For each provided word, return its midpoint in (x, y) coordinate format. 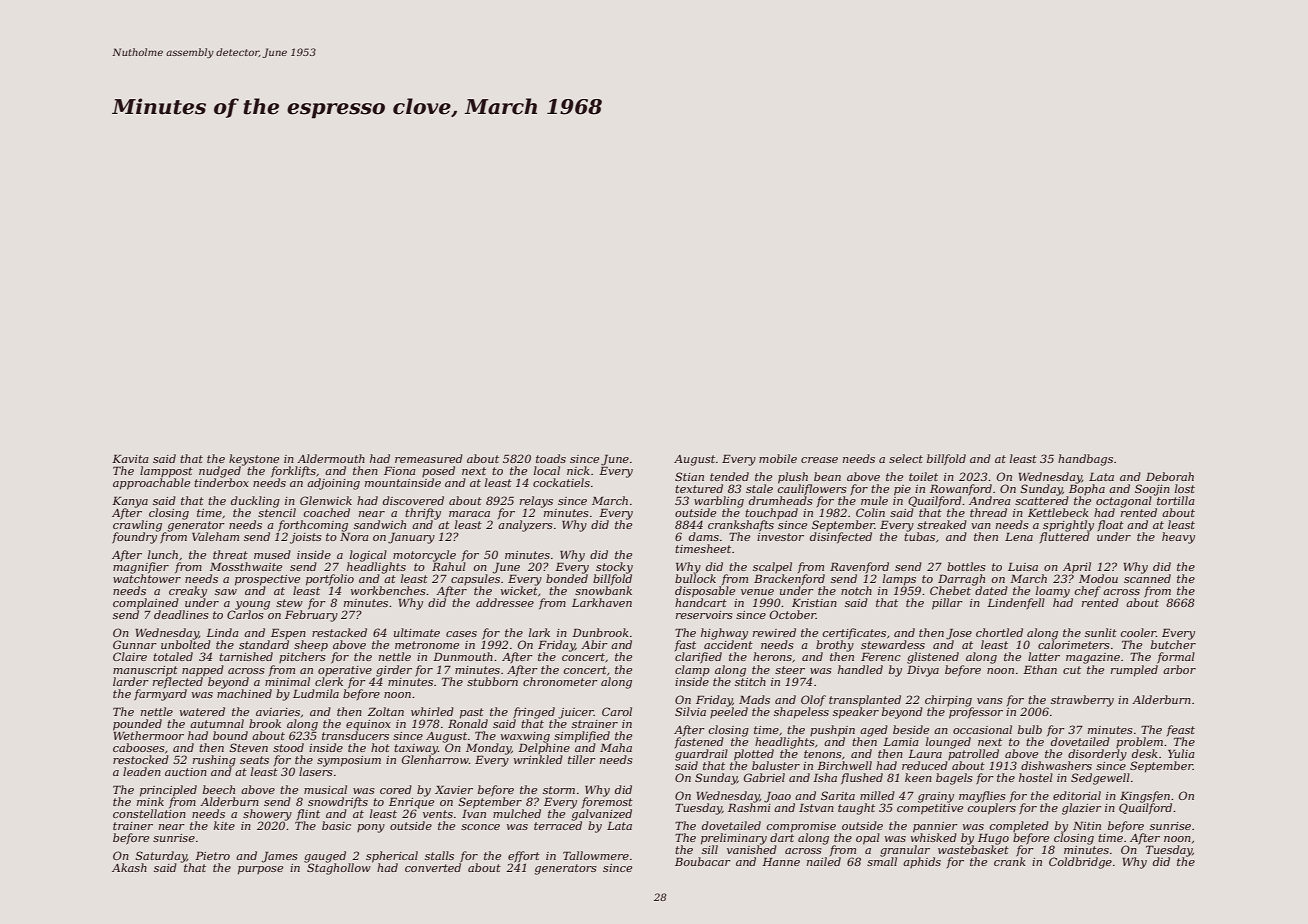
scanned (1147, 578)
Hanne (781, 862)
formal (1176, 658)
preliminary (734, 839)
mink (150, 801)
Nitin (1087, 826)
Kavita (130, 459)
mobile (778, 458)
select (906, 458)
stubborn (492, 681)
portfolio (330, 580)
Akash (129, 867)
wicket (519, 590)
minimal (287, 681)
